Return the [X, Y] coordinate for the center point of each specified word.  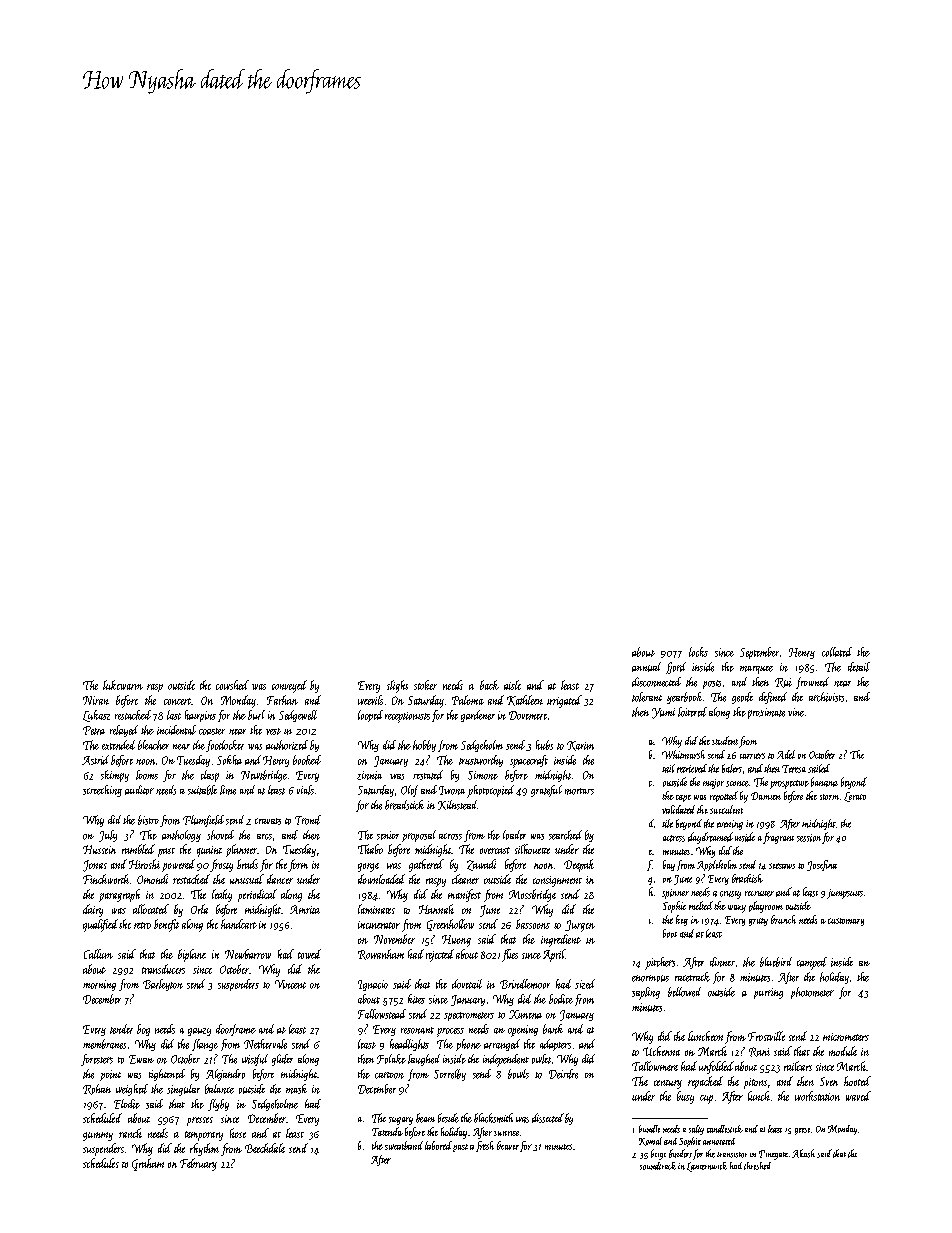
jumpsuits [845, 894]
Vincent [290, 984]
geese [802, 1131]
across [450, 836]
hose [238, 1133]
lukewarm [123, 685]
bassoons [533, 924]
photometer [812, 993]
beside [448, 1118]
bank [553, 1029]
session [809, 838]
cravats [268, 821]
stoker [425, 685]
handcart [239, 924]
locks [698, 652]
